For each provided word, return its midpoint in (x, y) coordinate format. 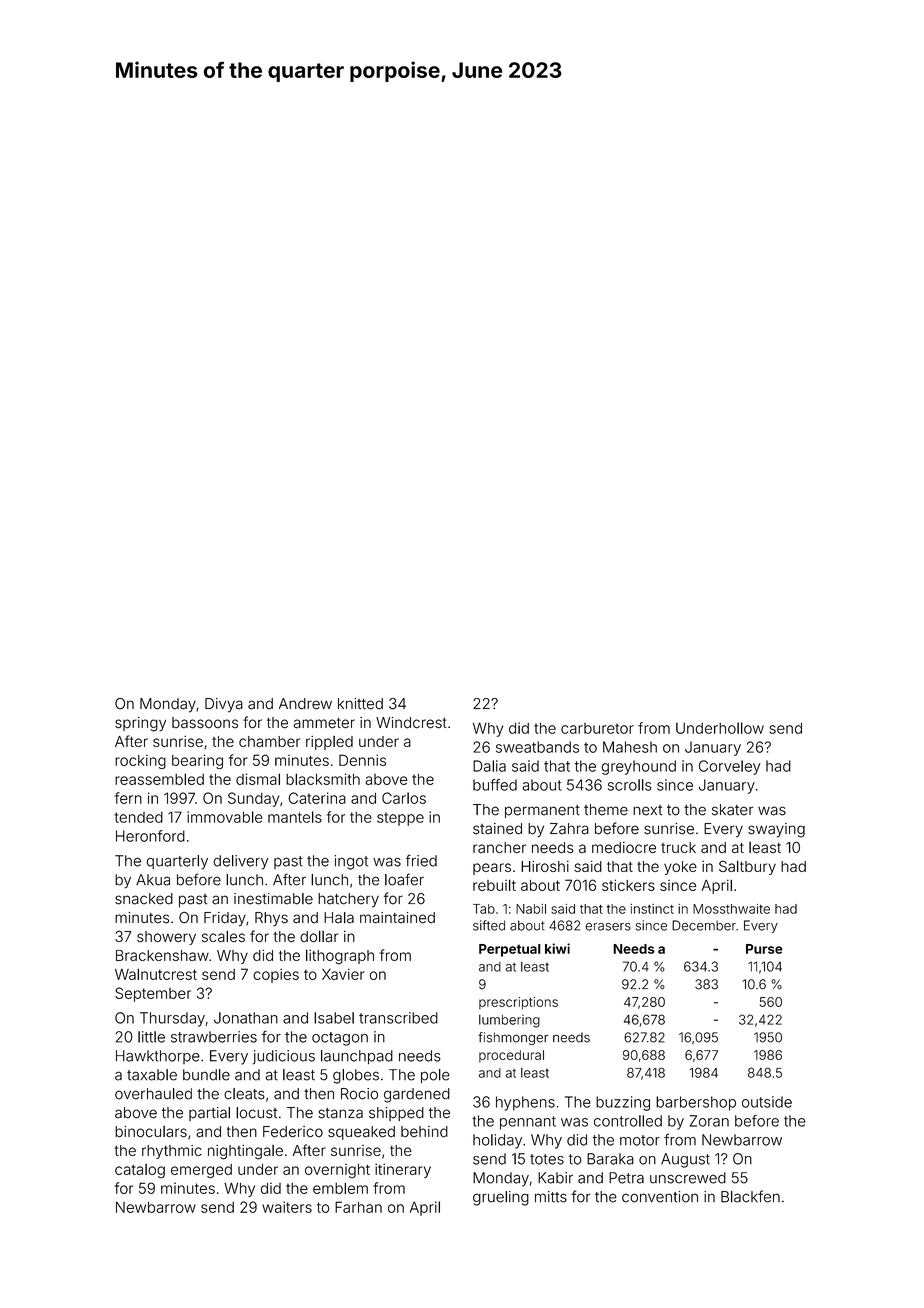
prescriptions (518, 1003)
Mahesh (630, 747)
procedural (511, 1056)
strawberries (214, 1037)
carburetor (597, 728)
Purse (764, 949)
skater (732, 810)
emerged (201, 1171)
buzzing (623, 1103)
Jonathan (246, 1018)
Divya (224, 705)
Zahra (569, 829)
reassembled (159, 779)
